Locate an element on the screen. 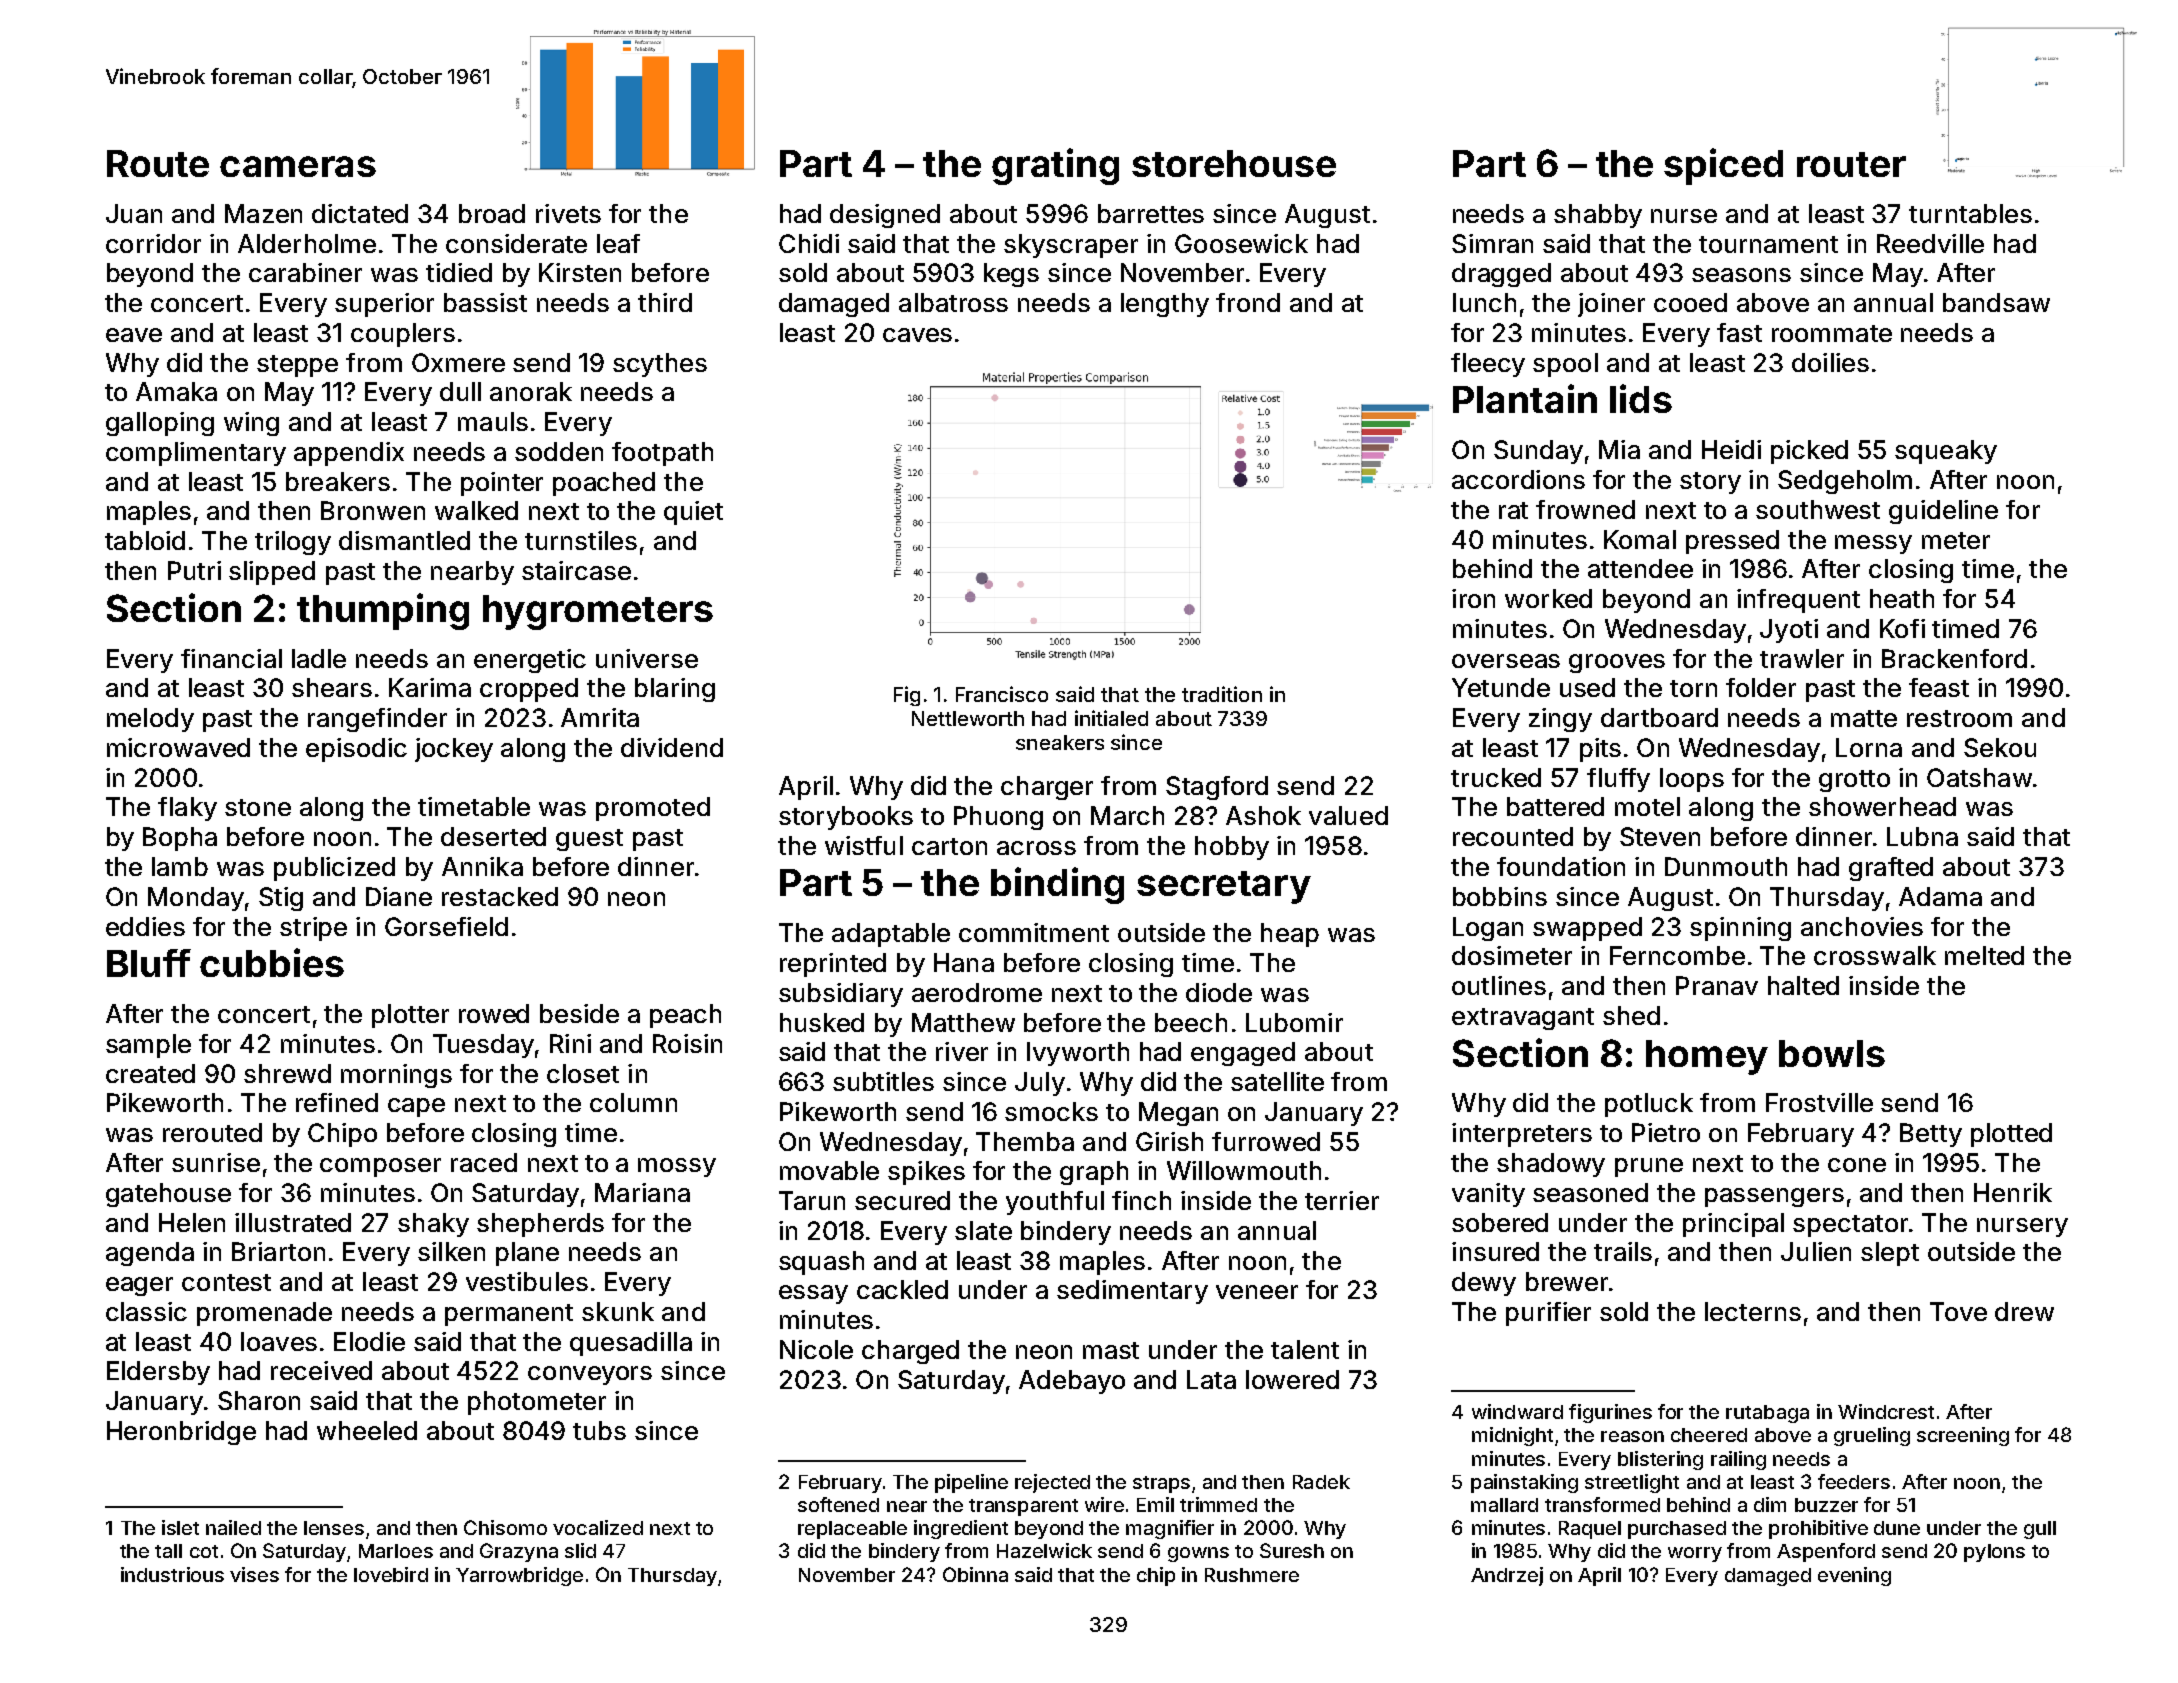 The height and width of the screenshot is (1683, 2178). cameras is located at coordinates (298, 166).
